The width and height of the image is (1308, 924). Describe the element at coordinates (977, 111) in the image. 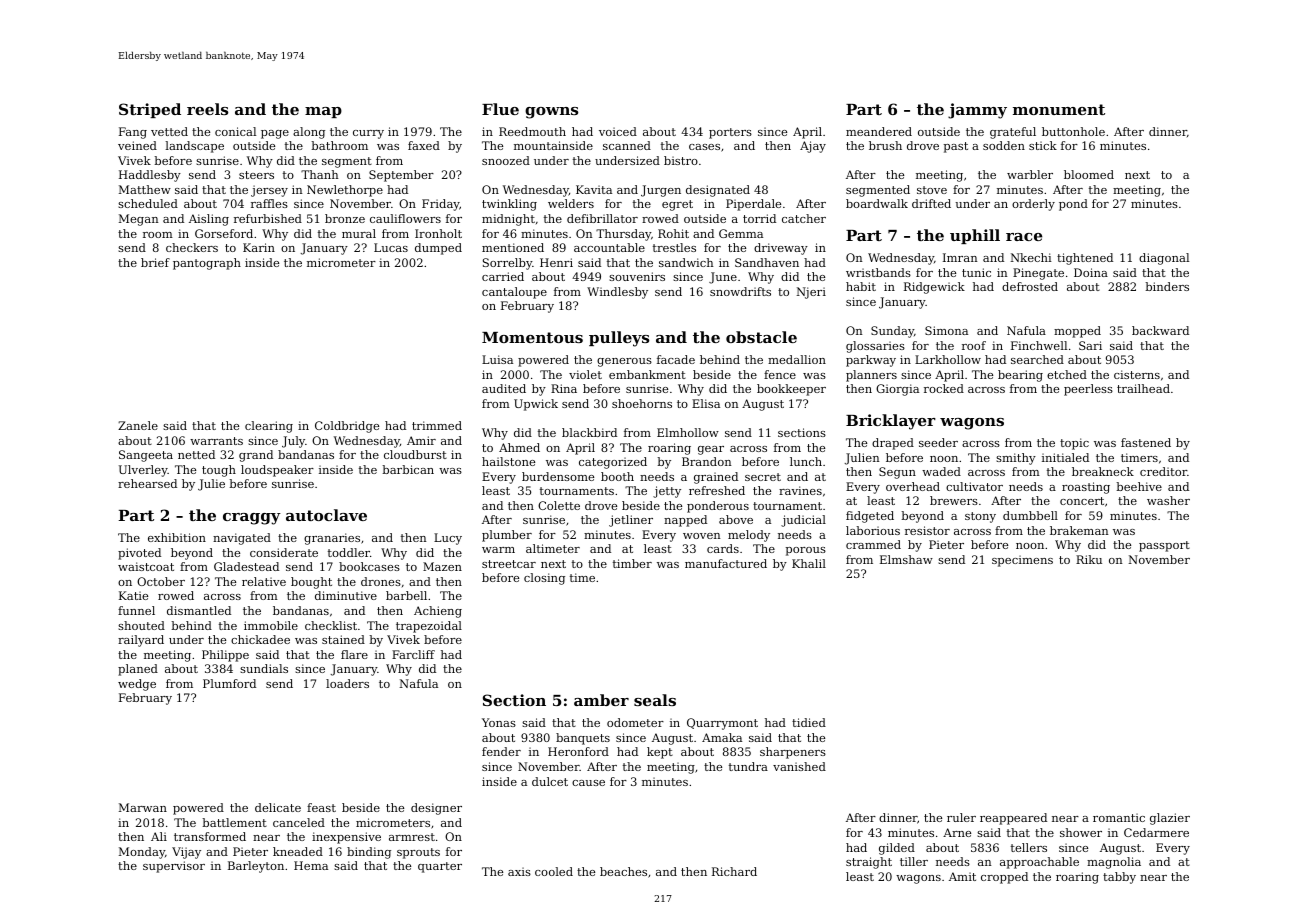

I see `jammy` at that location.
